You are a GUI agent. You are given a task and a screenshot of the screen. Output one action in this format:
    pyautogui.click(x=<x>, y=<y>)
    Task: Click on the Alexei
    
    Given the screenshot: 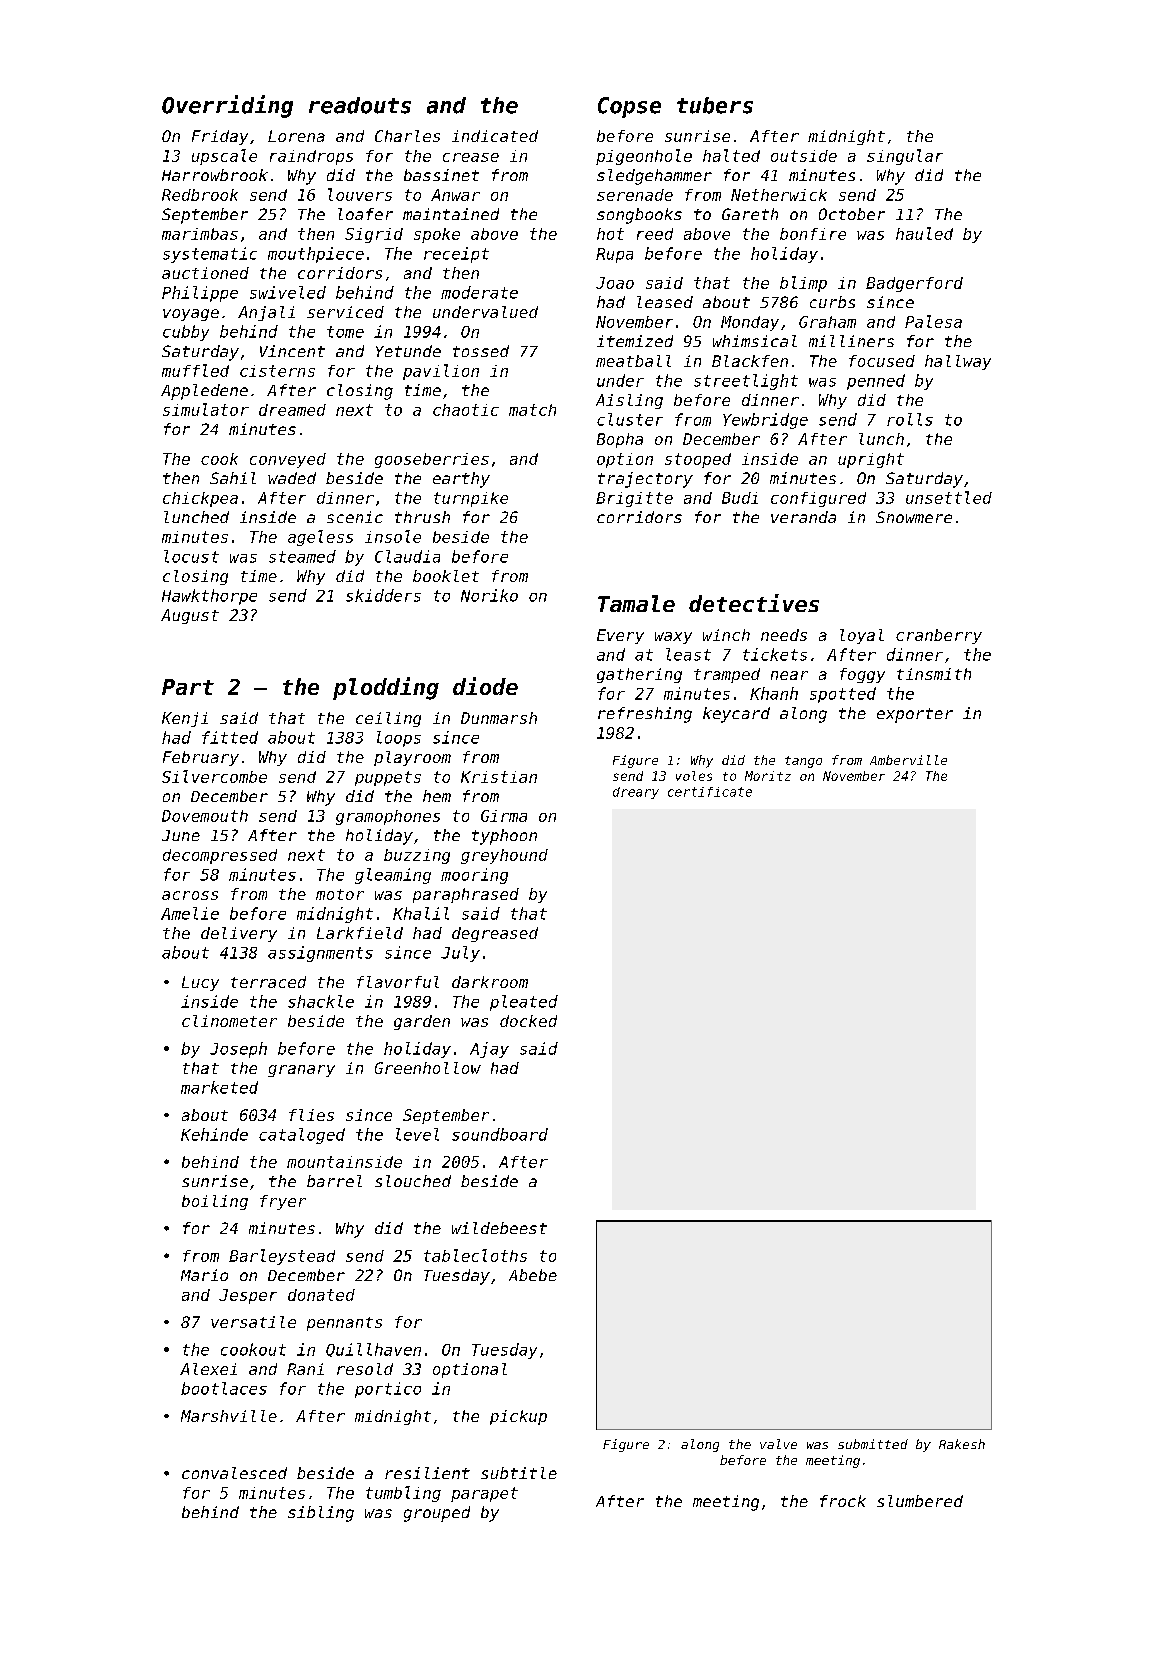 What is the action you would take?
    pyautogui.click(x=208, y=1369)
